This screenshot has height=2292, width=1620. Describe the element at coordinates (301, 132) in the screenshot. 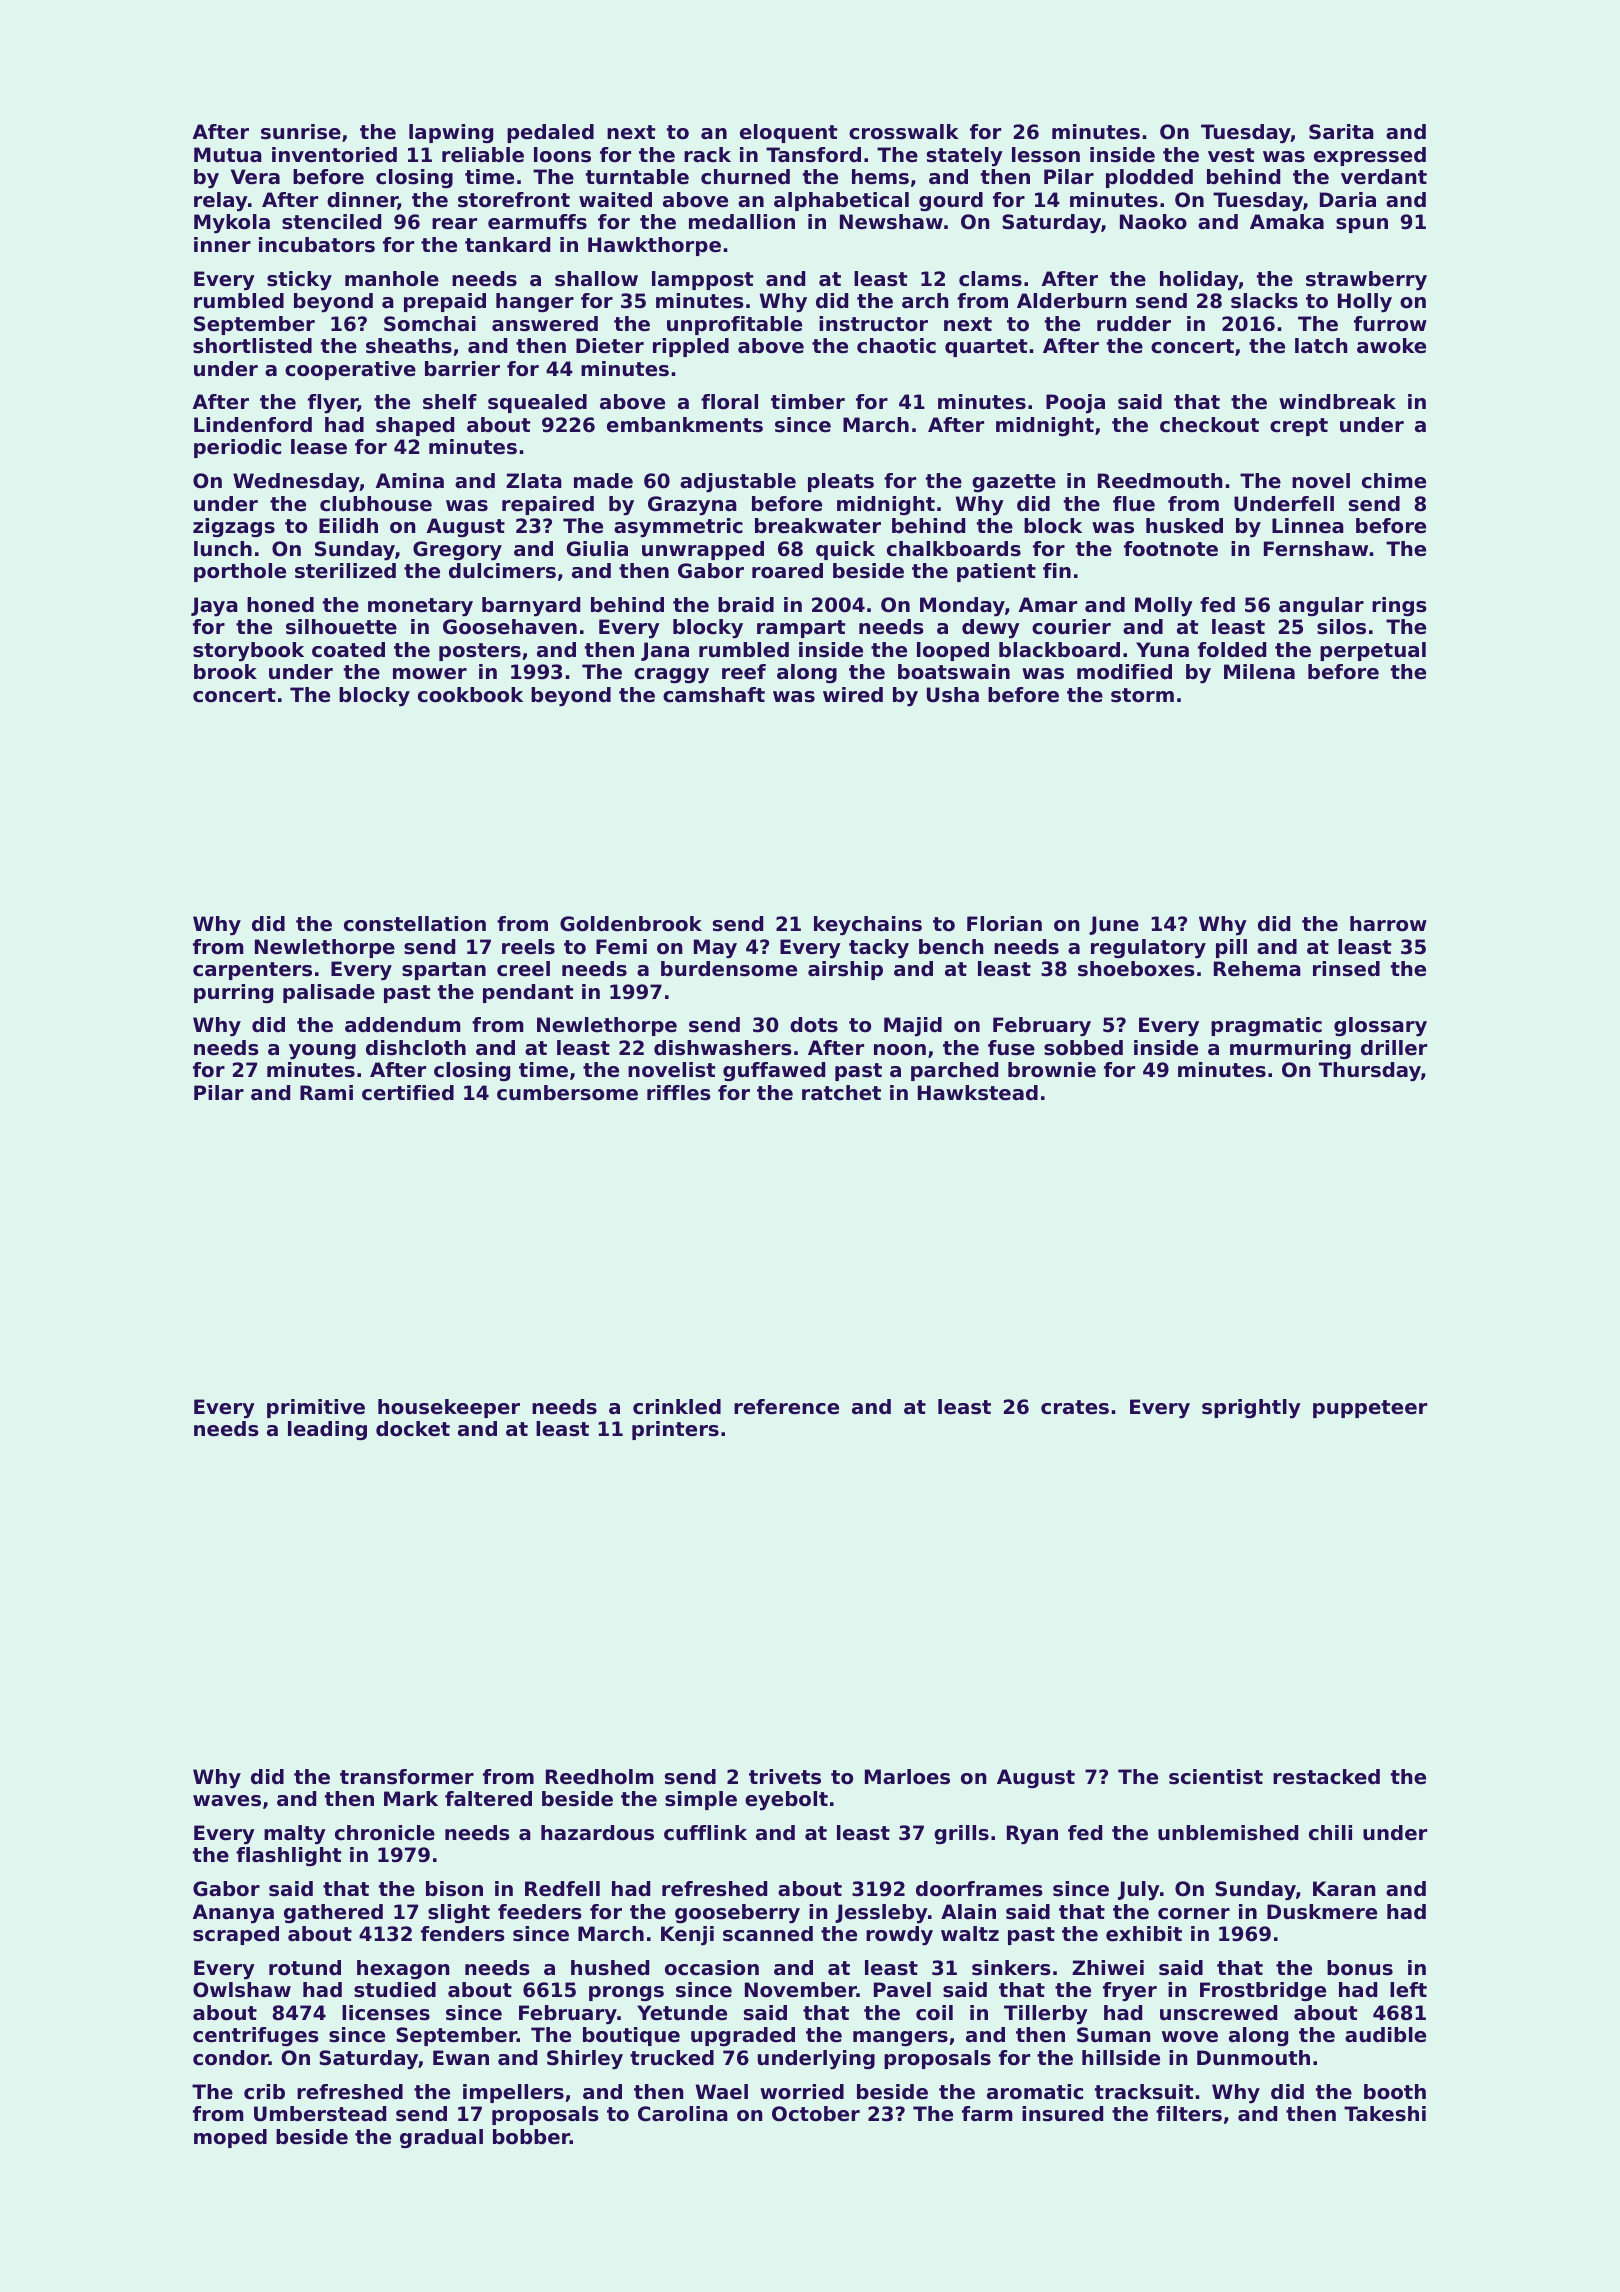

I see `sunrise` at that location.
